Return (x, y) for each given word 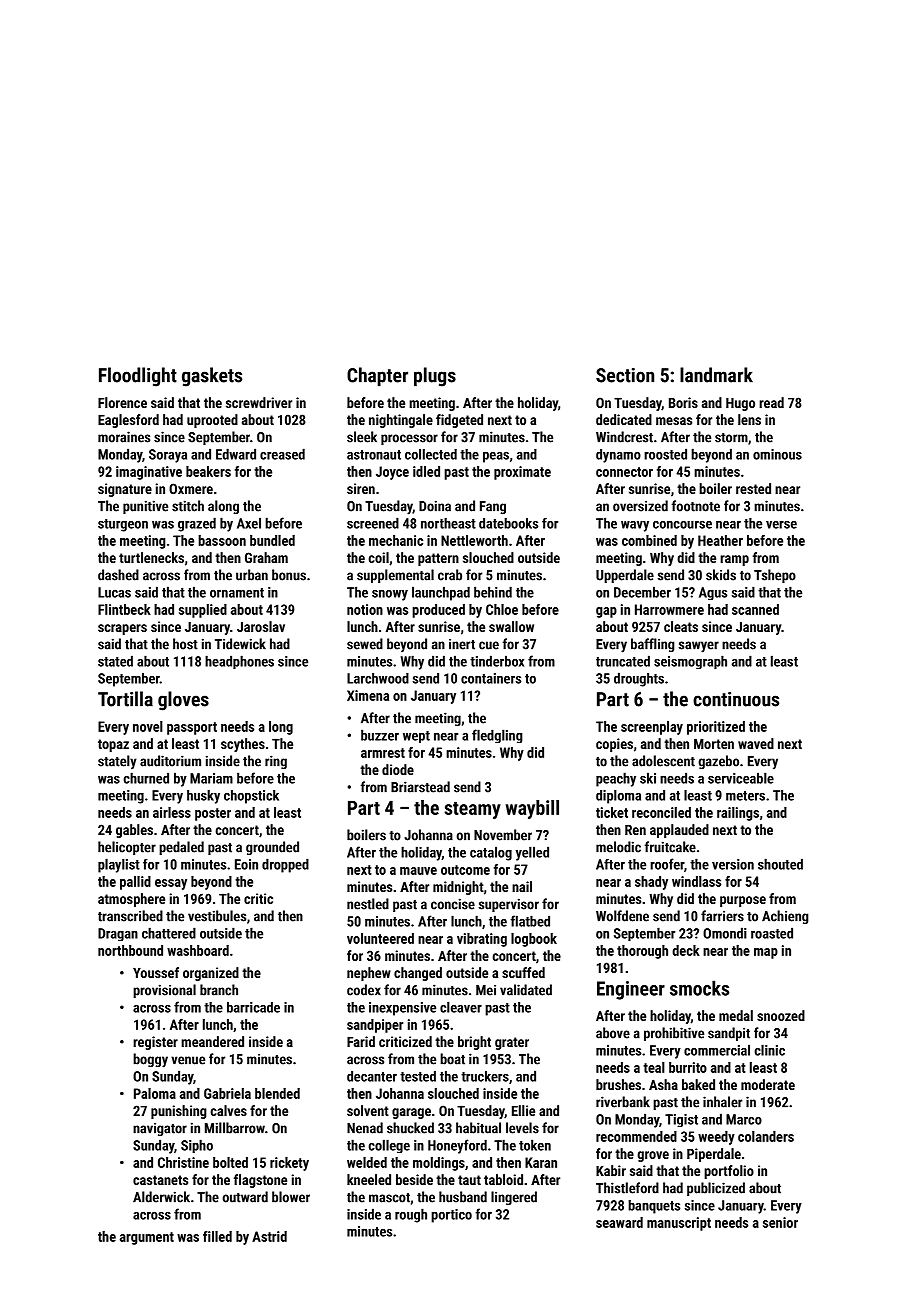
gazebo (718, 762)
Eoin (246, 864)
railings (738, 814)
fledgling (497, 736)
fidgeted (459, 421)
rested (753, 488)
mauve (418, 871)
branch (219, 990)
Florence (122, 402)
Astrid (269, 1236)
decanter (372, 1076)
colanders (766, 1136)
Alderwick (161, 1197)
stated (115, 661)
